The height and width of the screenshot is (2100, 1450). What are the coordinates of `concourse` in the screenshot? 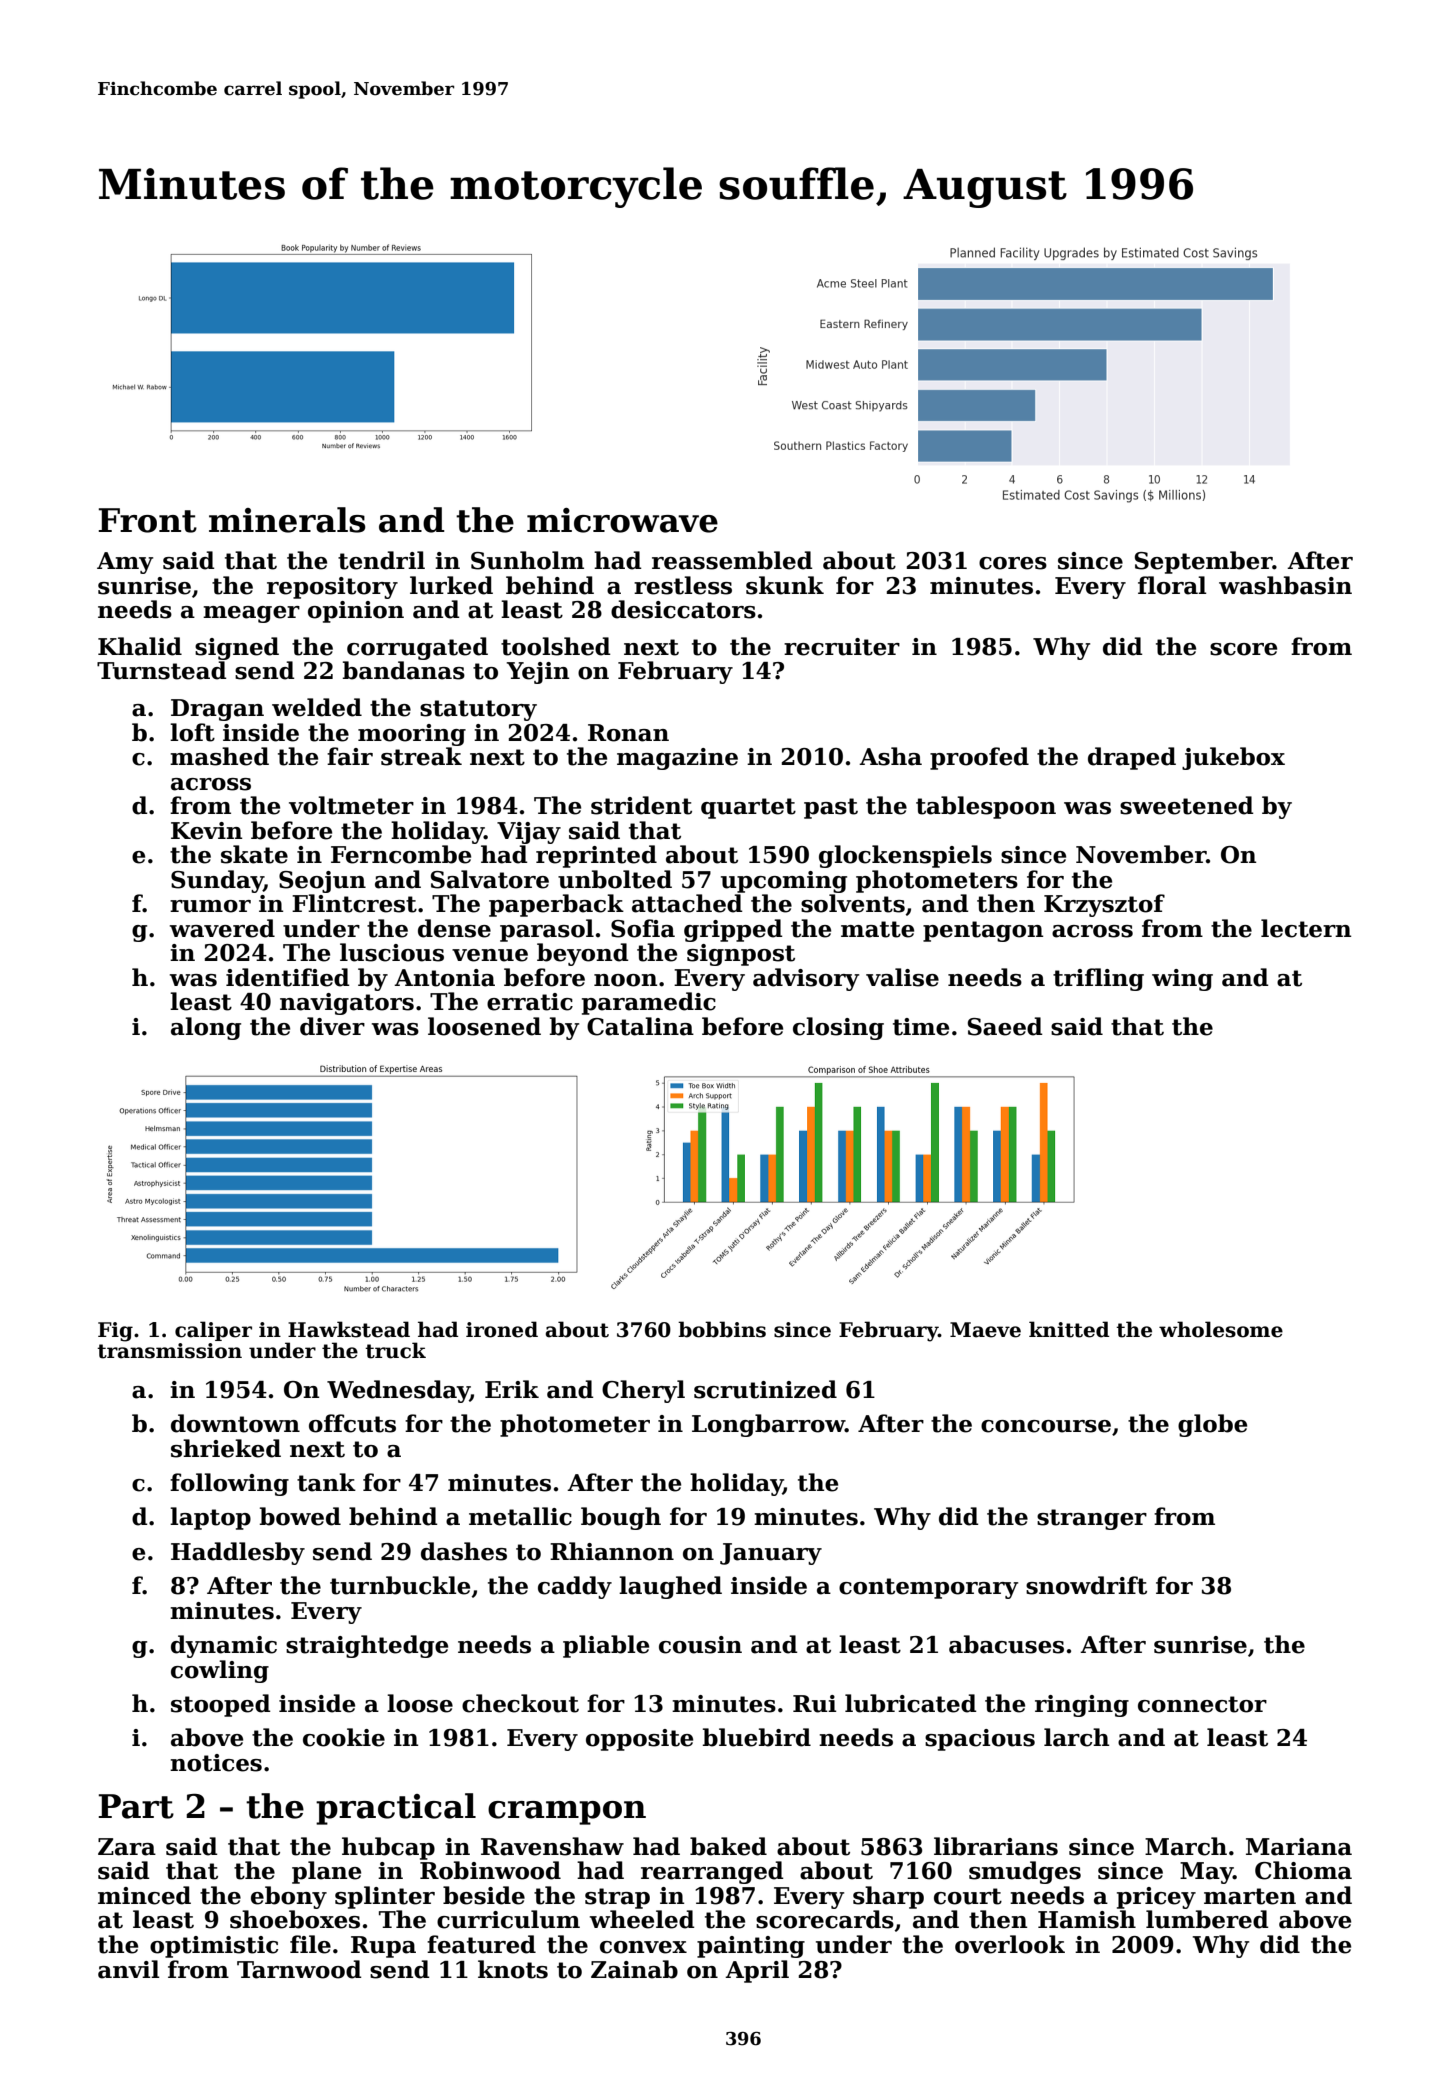 It's located at (1046, 1426).
